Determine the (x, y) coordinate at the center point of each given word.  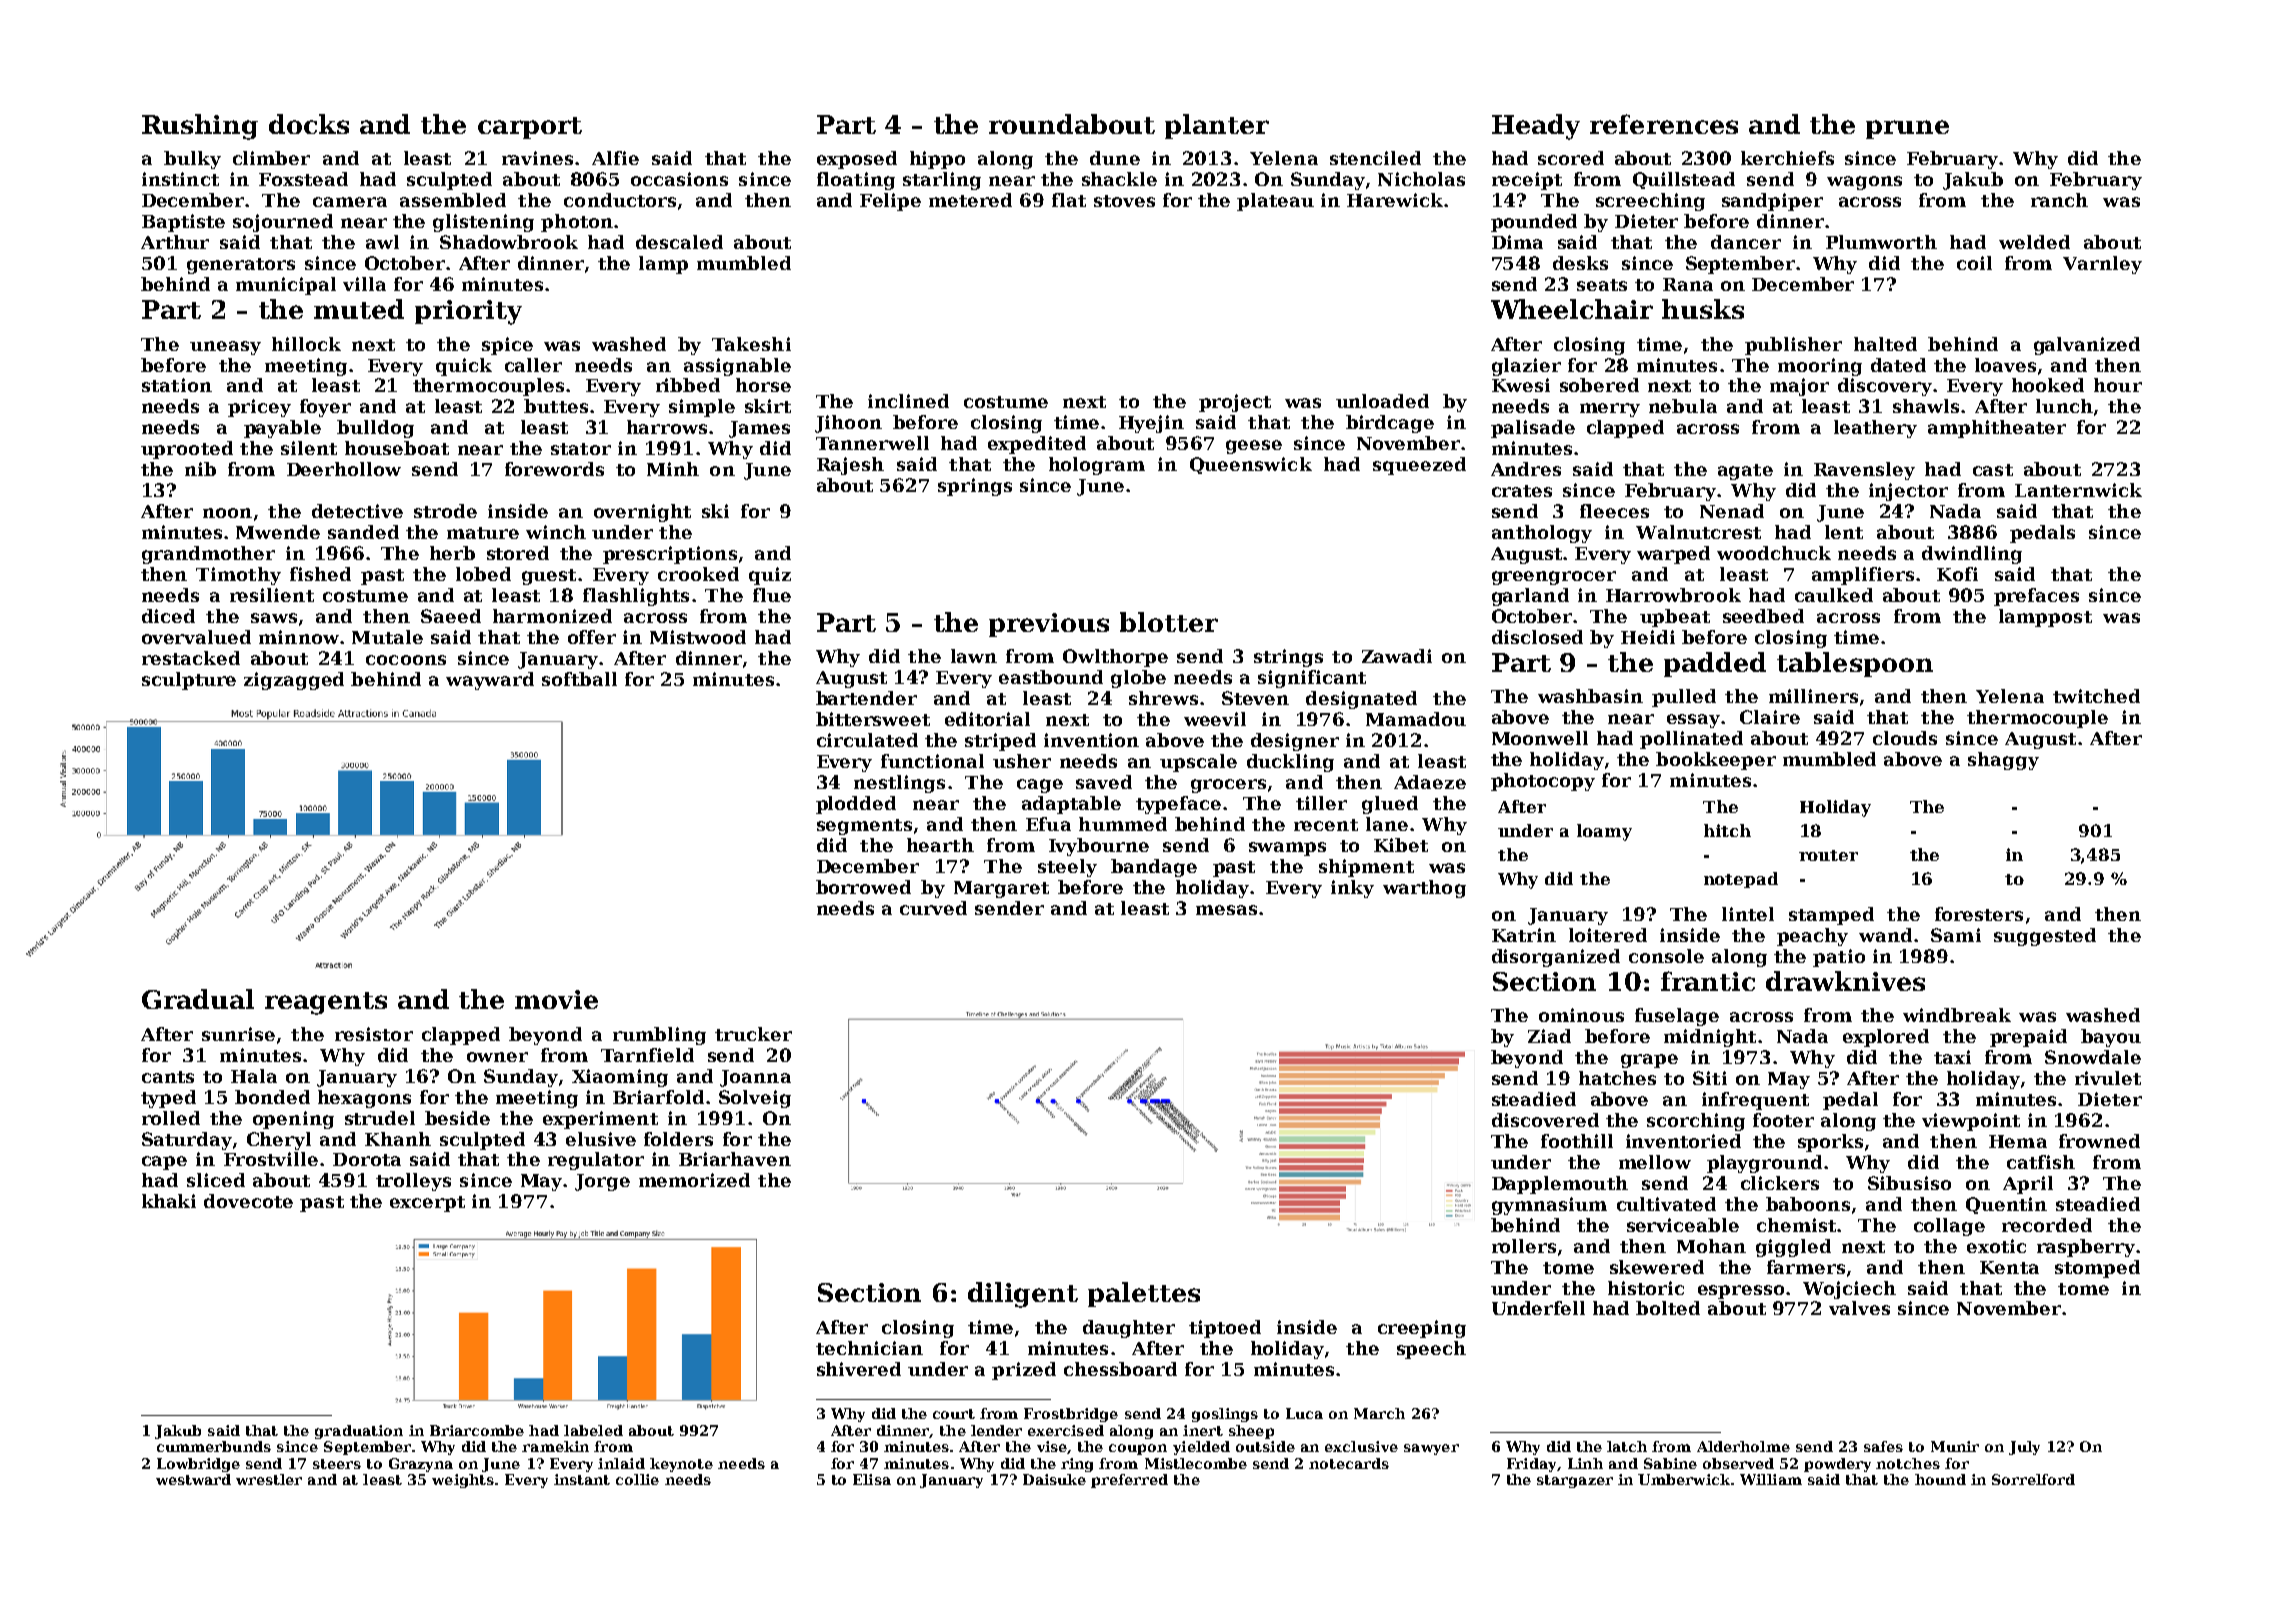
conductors (620, 200)
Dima (1517, 242)
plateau (1275, 202)
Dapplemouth (1560, 1185)
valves (1859, 1308)
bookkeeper (1716, 761)
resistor (374, 1034)
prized (1024, 1371)
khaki (169, 1201)
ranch (2059, 200)
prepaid (2028, 1038)
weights (463, 1481)
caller (533, 365)
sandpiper (1772, 202)
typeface (1178, 805)
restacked (191, 658)
